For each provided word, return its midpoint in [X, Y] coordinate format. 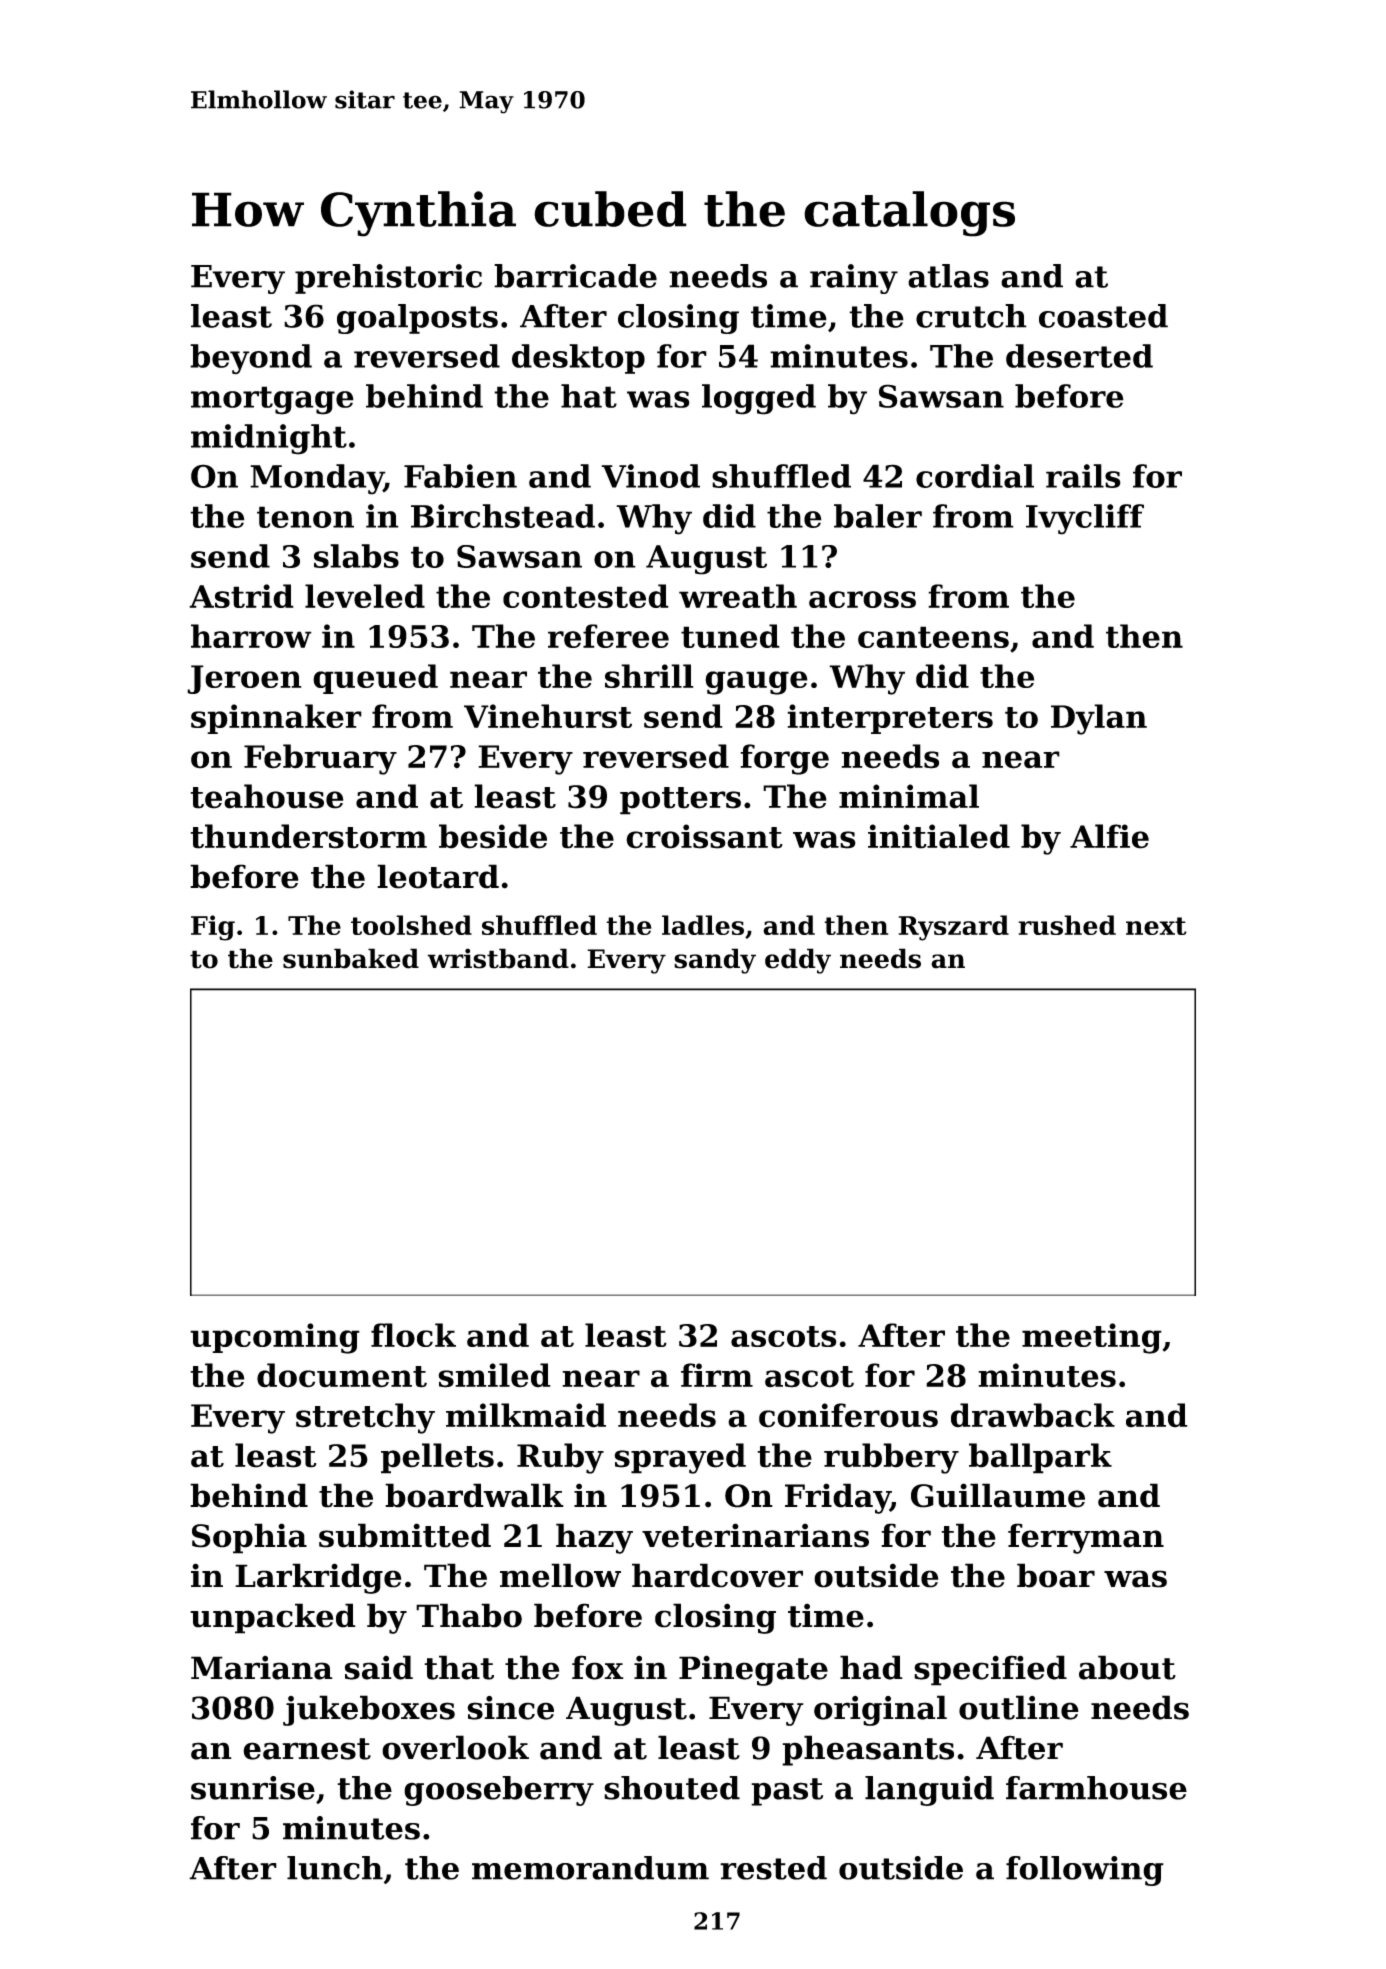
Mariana [262, 1667]
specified [990, 1670]
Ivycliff [1085, 519]
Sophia [249, 1538]
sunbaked [351, 958]
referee [608, 636]
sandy [715, 961]
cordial [975, 476]
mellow [560, 1575]
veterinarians [755, 1535]
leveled [365, 596]
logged [759, 399]
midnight [269, 439]
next [1156, 926]
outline [1019, 1707]
